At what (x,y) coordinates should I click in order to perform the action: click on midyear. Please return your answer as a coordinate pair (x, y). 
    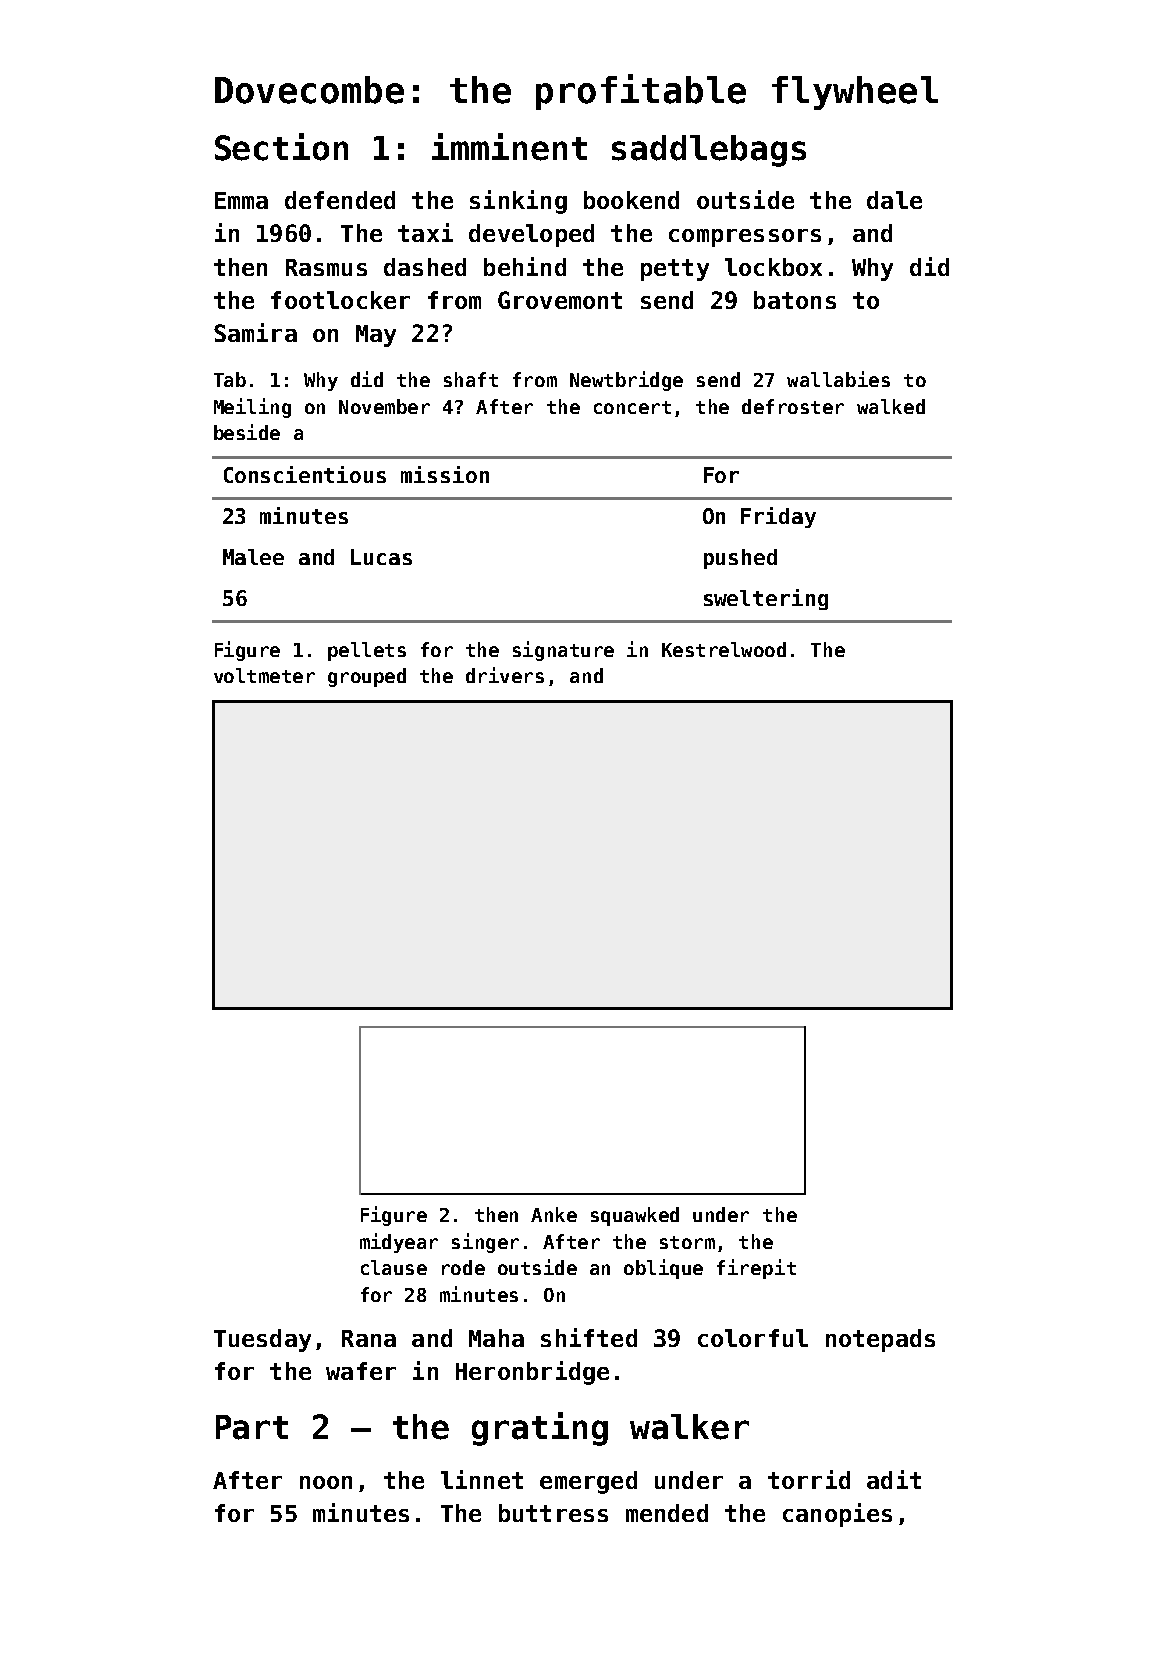
    Looking at the image, I should click on (399, 1243).
